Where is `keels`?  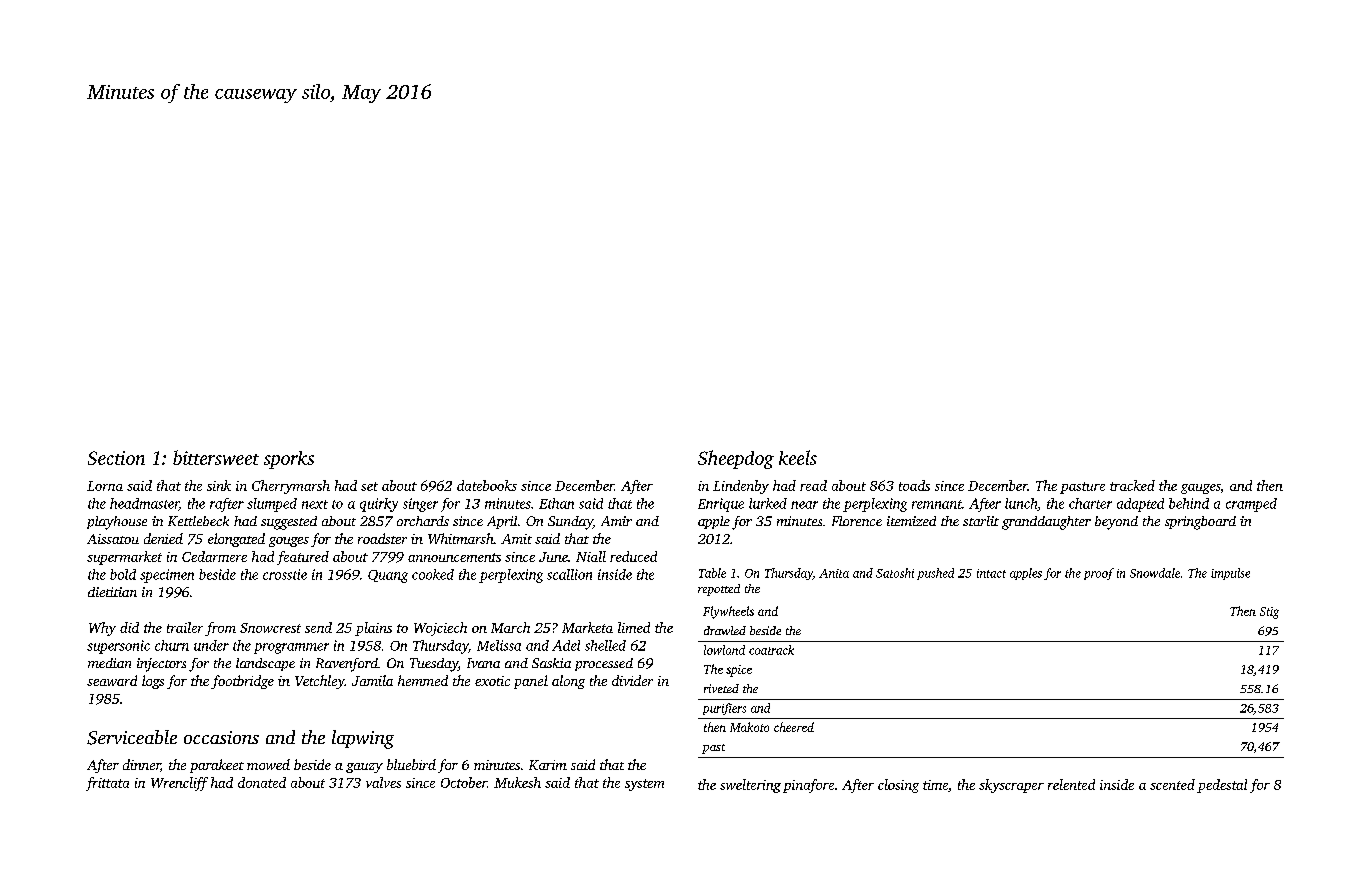
keels is located at coordinates (798, 457).
